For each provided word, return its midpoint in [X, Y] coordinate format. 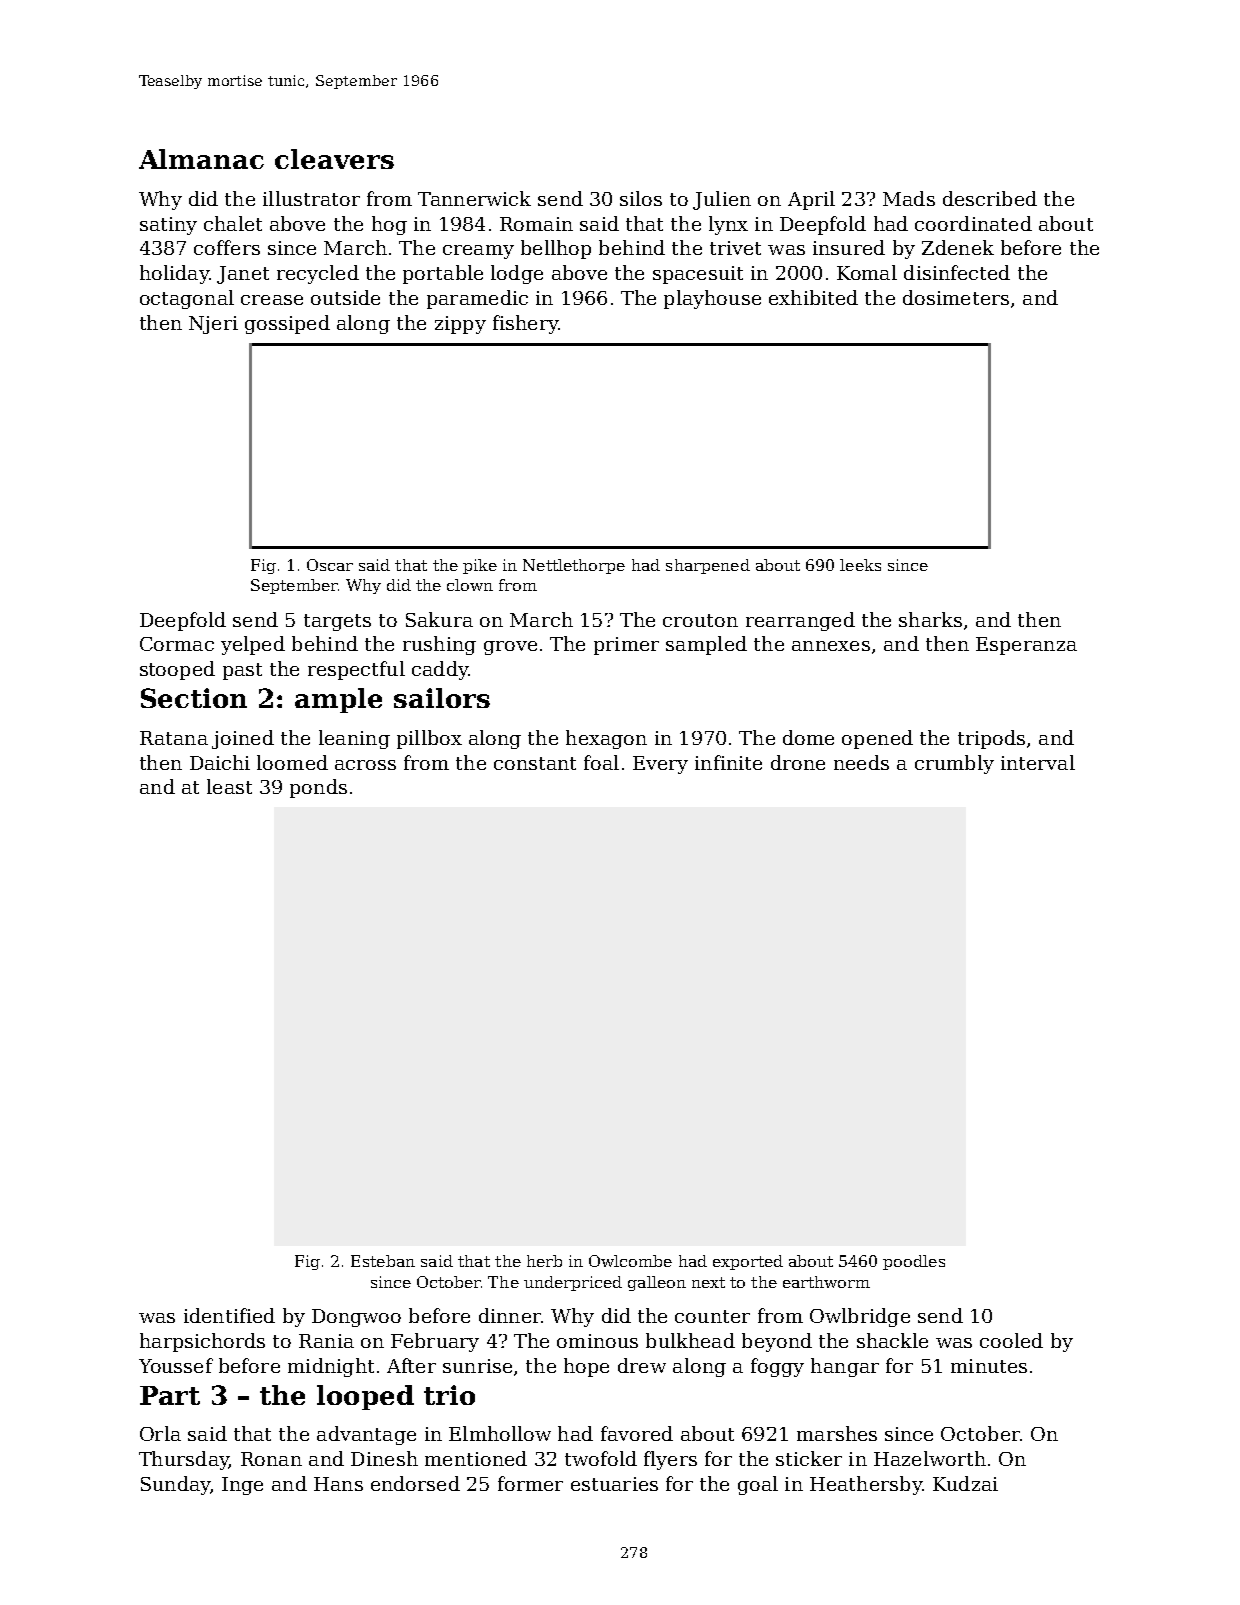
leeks [860, 565]
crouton [700, 620]
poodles [914, 1262]
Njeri [213, 325]
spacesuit [698, 275]
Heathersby [866, 1485]
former [530, 1483]
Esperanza [1026, 646]
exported [748, 1262]
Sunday [175, 1485]
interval [1038, 762]
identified [229, 1315]
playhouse [712, 299]
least [229, 786]
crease [272, 300]
